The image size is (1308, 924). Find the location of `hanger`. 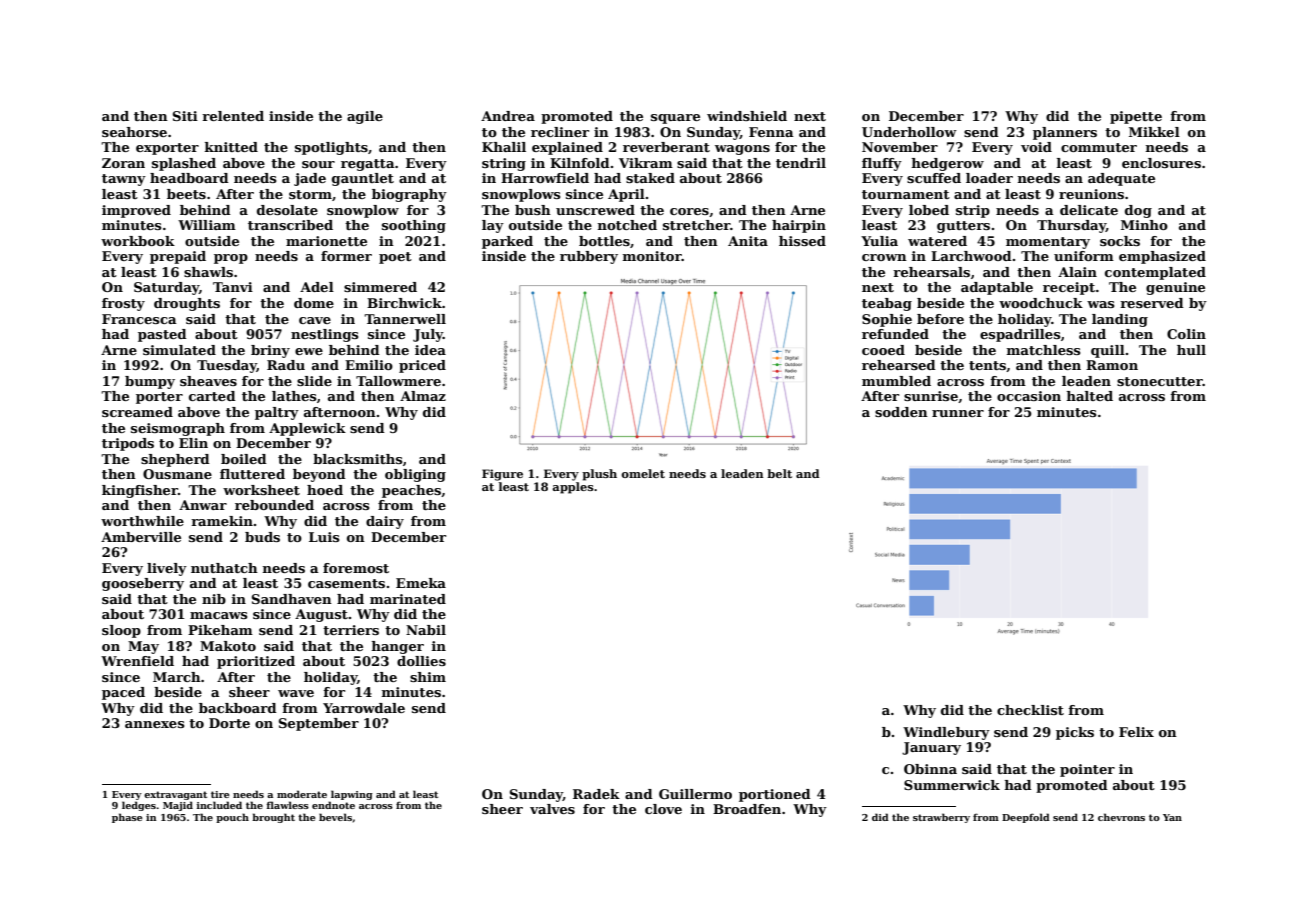

hanger is located at coordinates (398, 647).
